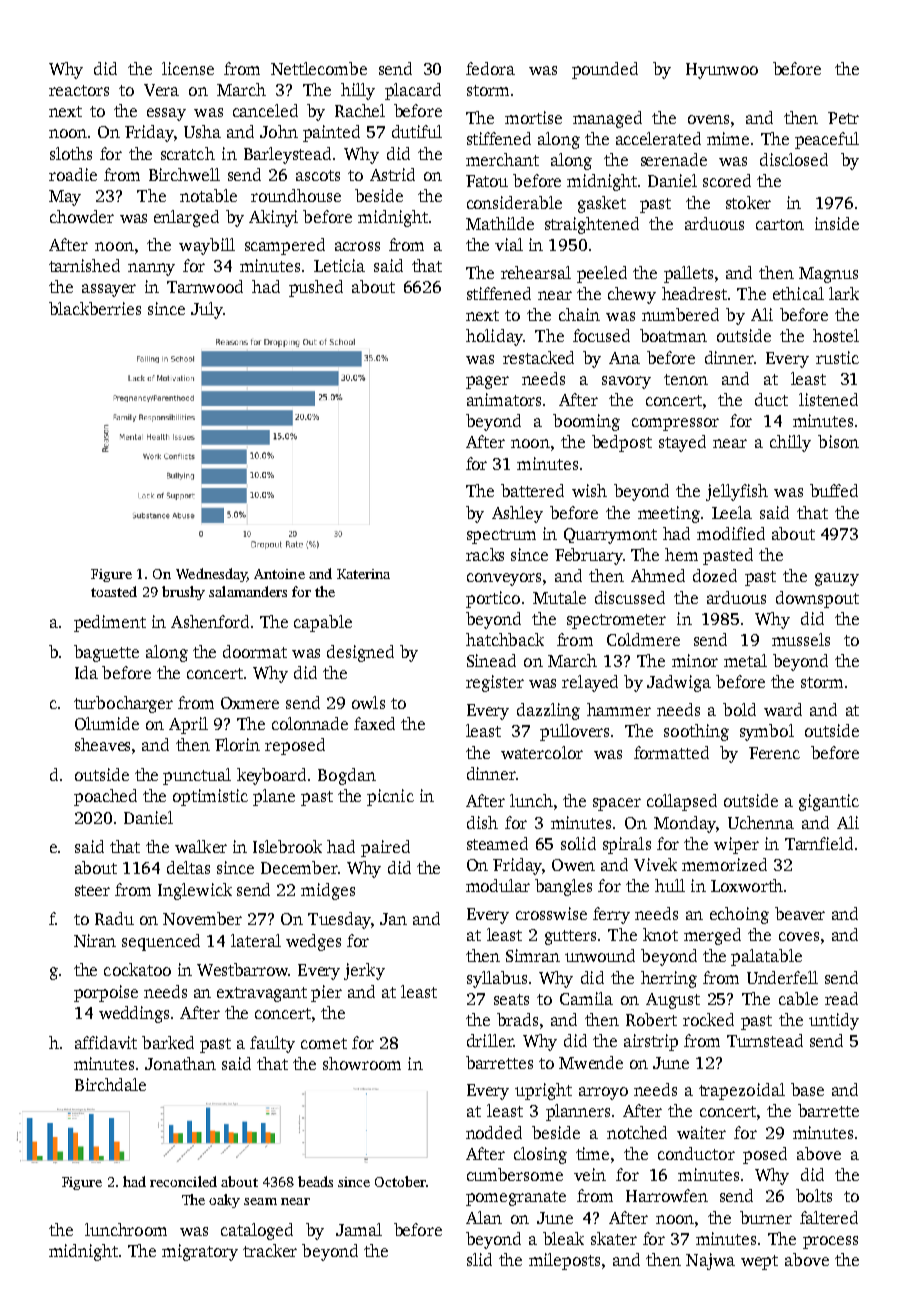 Image resolution: width=908 pixels, height=1316 pixels. Describe the element at coordinates (807, 1089) in the screenshot. I see `base` at that location.
